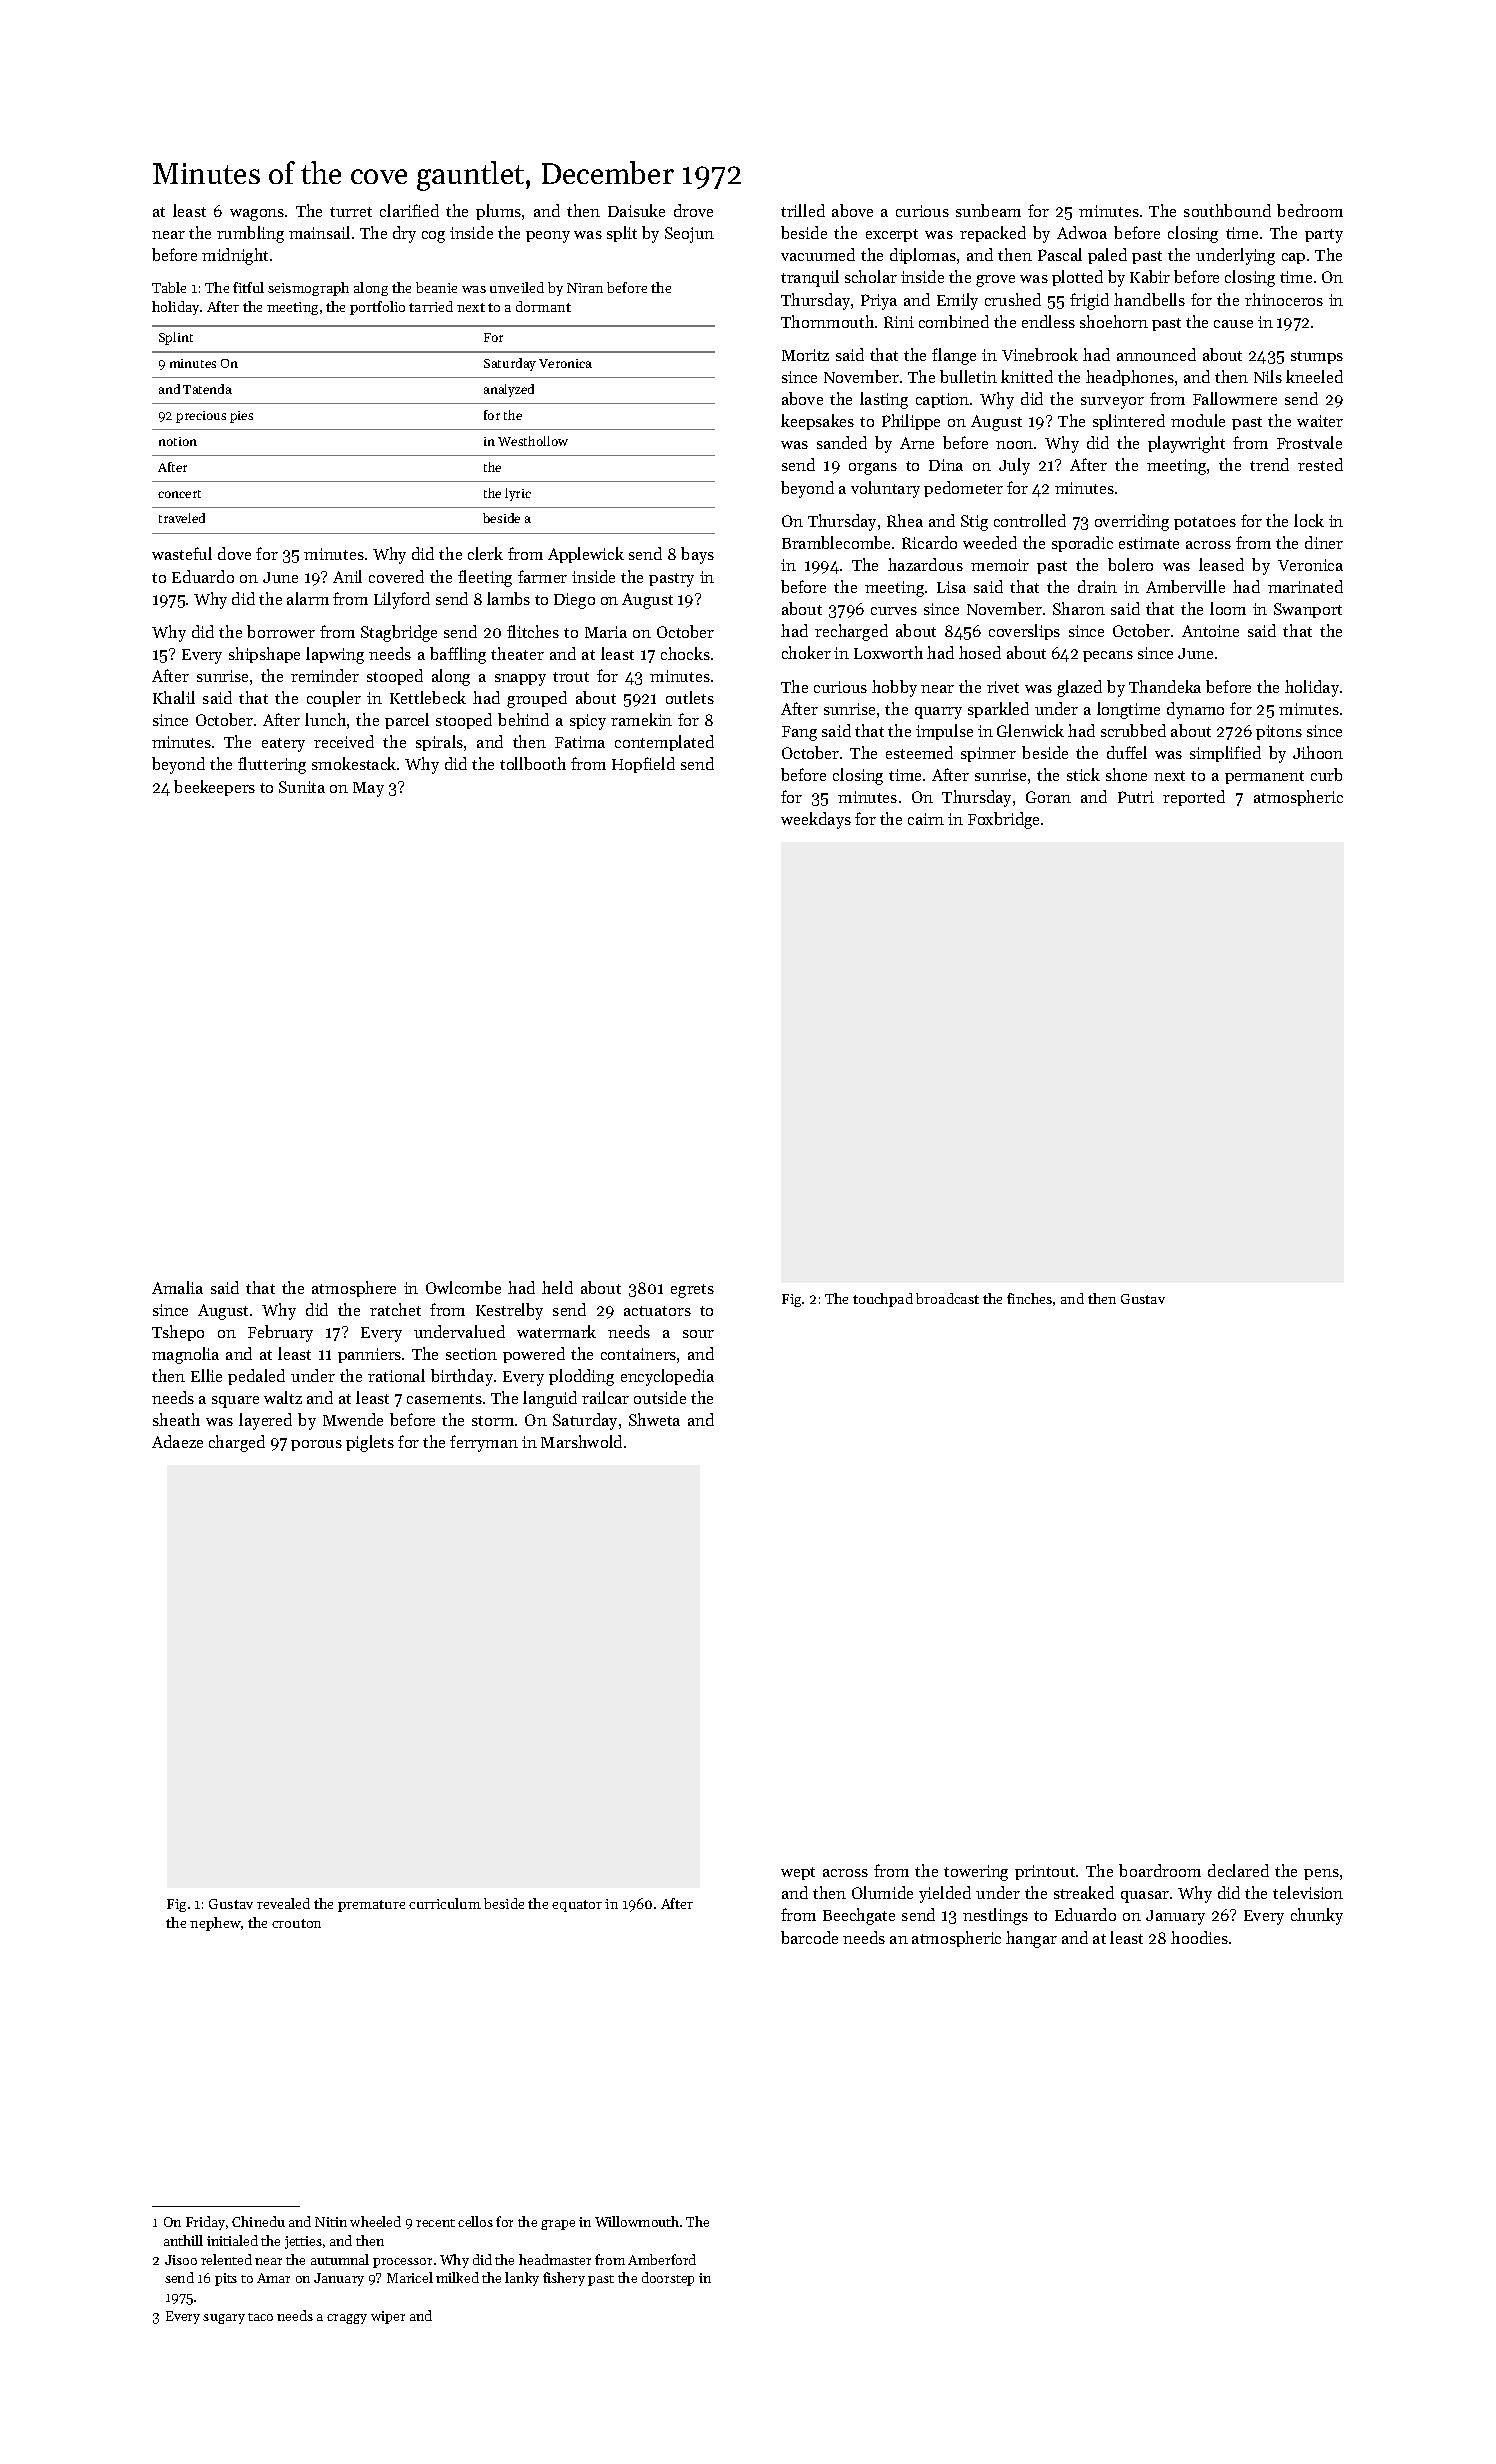  Describe the element at coordinates (917, 443) in the screenshot. I see `Arne` at that location.
